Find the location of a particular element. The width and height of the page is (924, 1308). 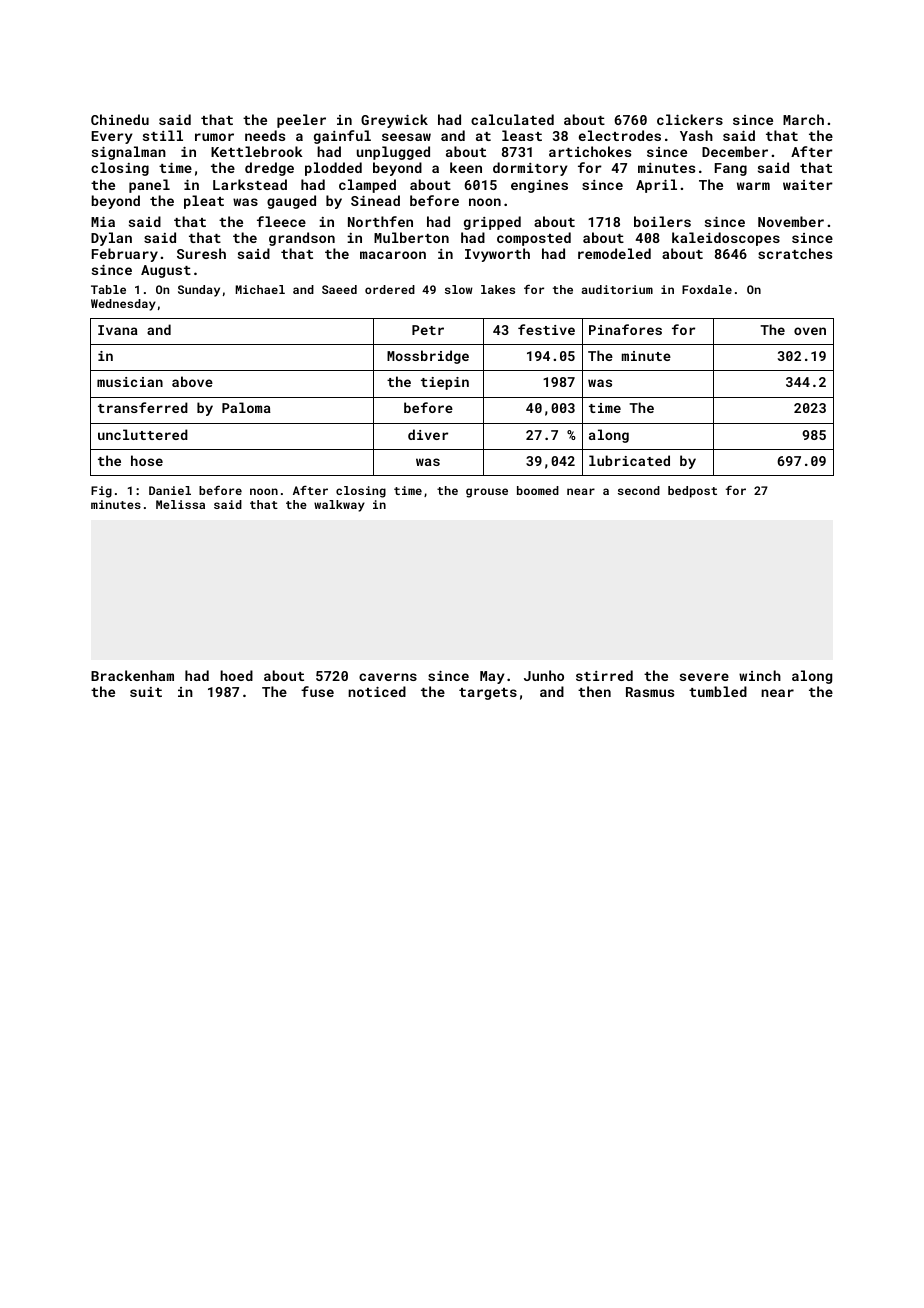

hoed is located at coordinates (236, 675).
